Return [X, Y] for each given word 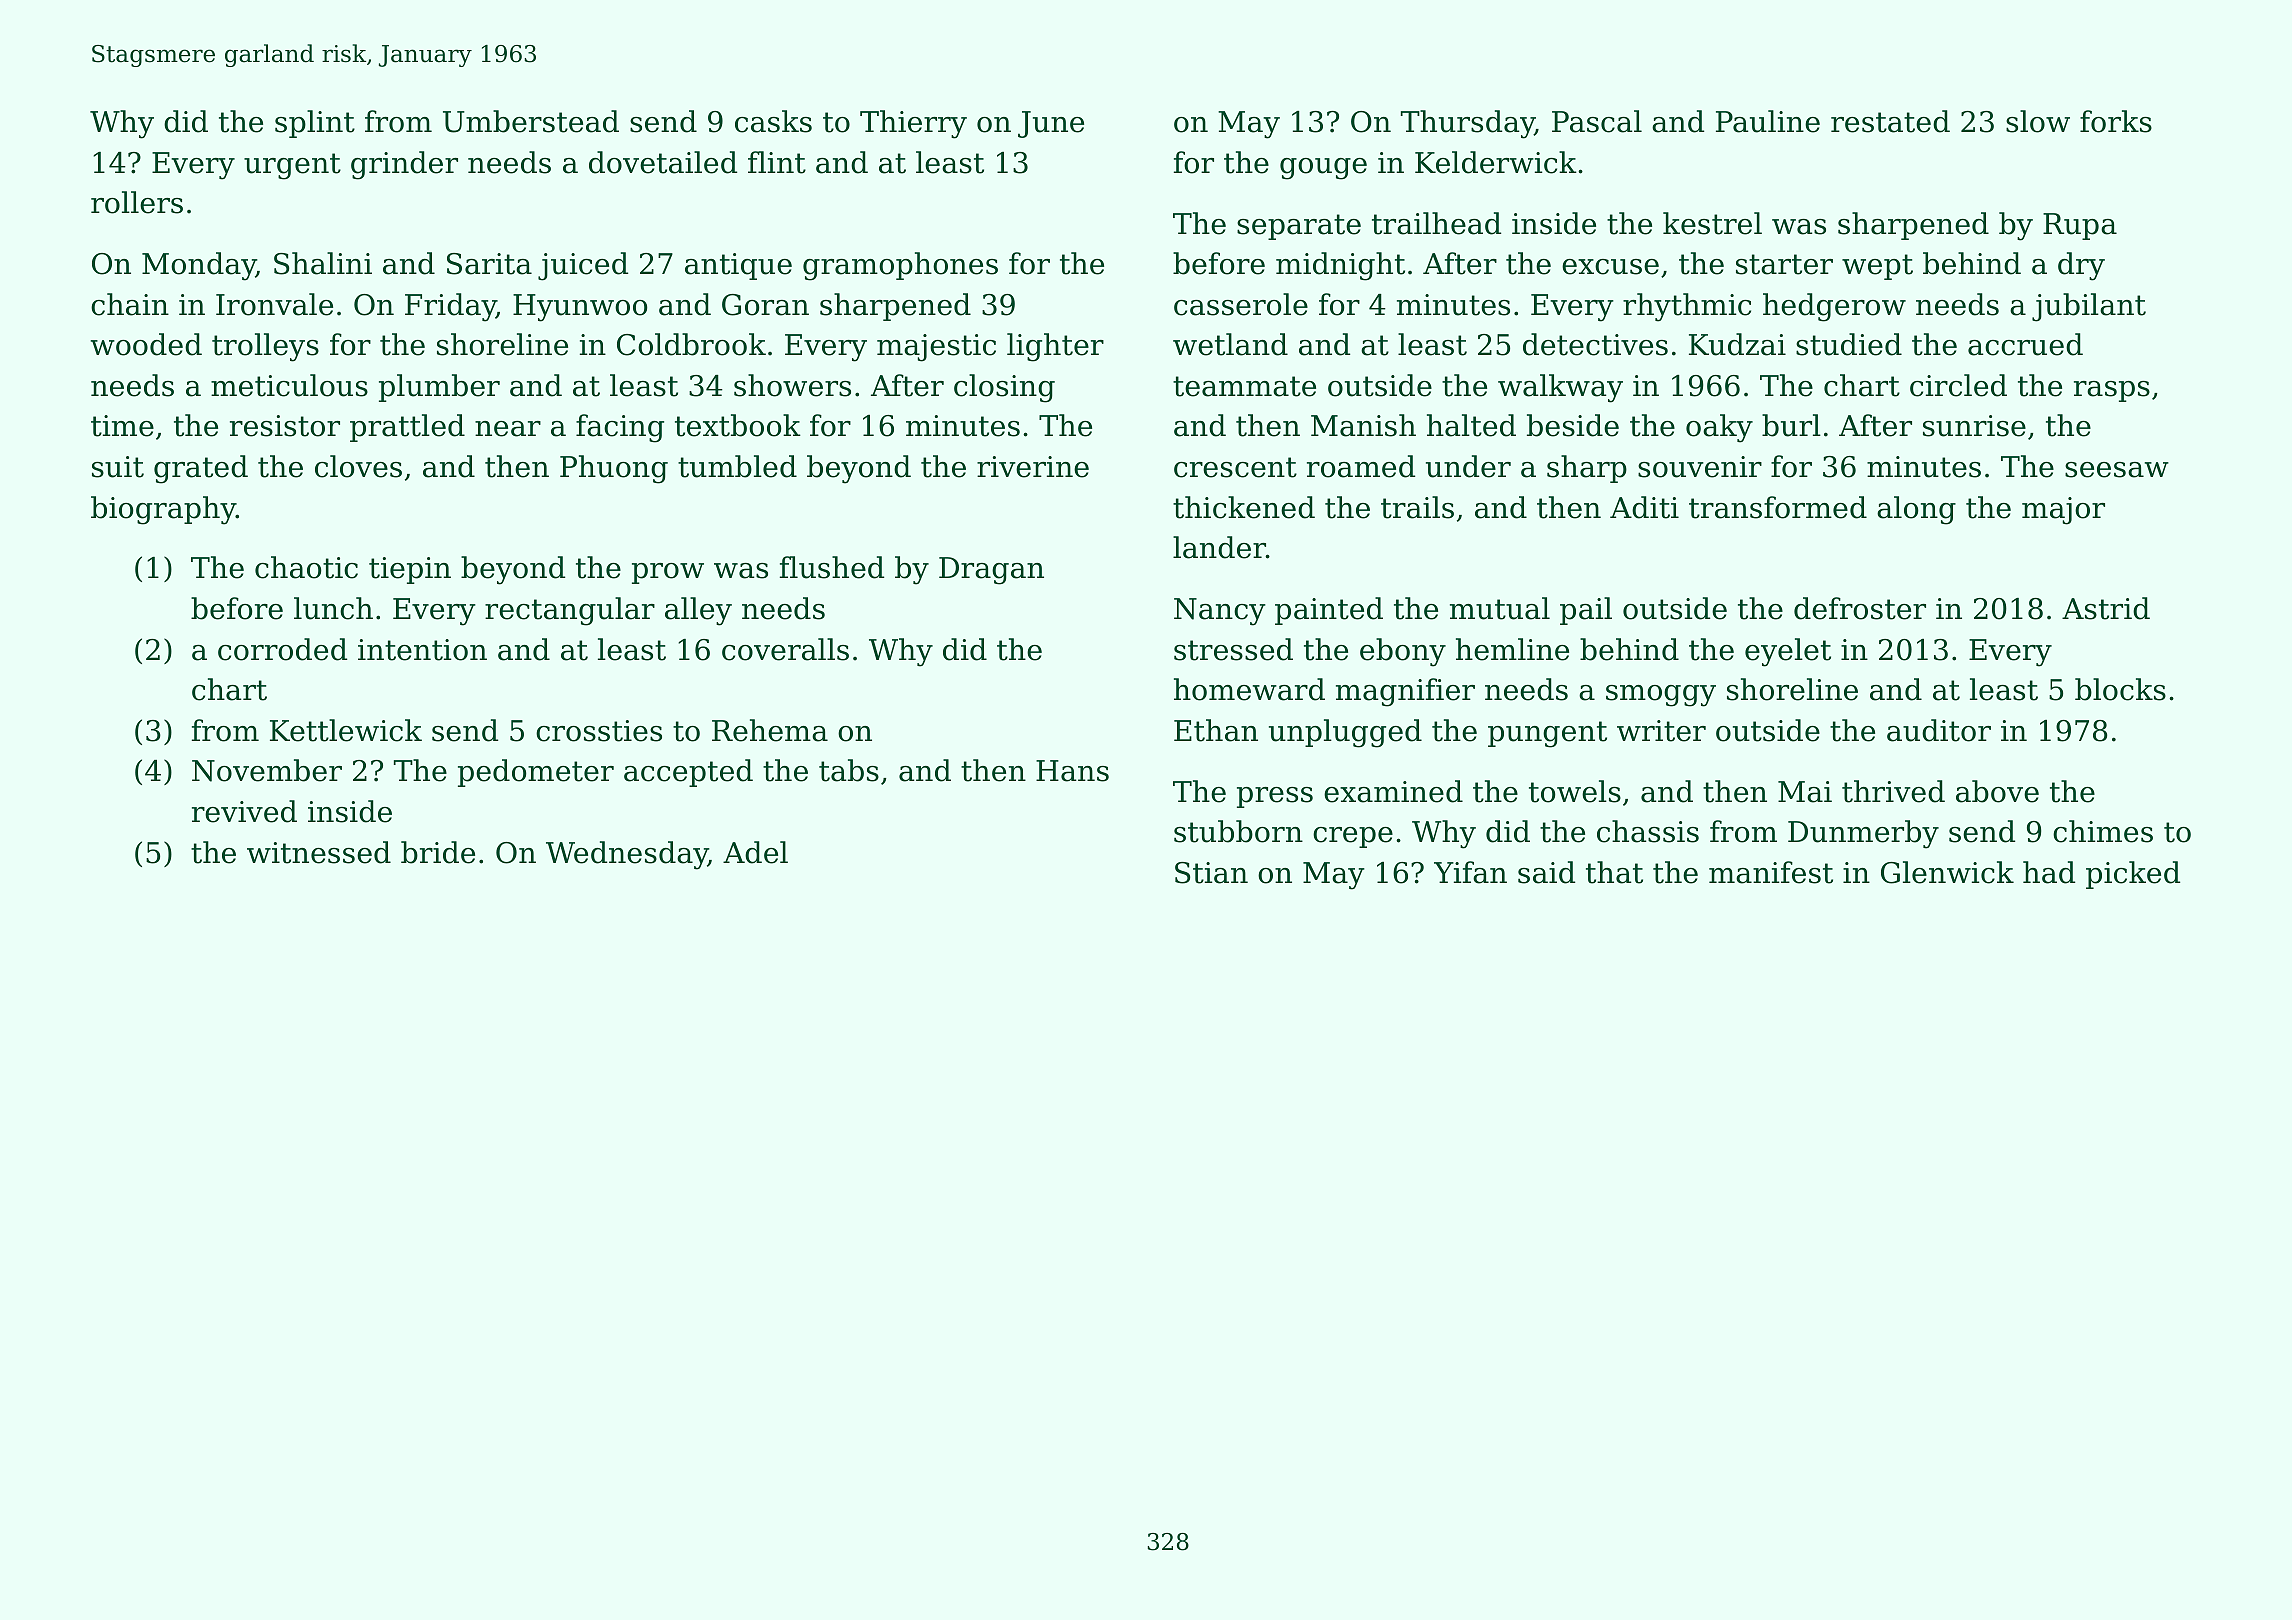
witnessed [319, 852]
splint [315, 124]
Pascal [1597, 121]
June [1051, 124]
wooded [146, 344]
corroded [282, 649]
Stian [1211, 873]
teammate [1244, 386]
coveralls [785, 649]
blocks [2120, 689]
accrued [2025, 344]
